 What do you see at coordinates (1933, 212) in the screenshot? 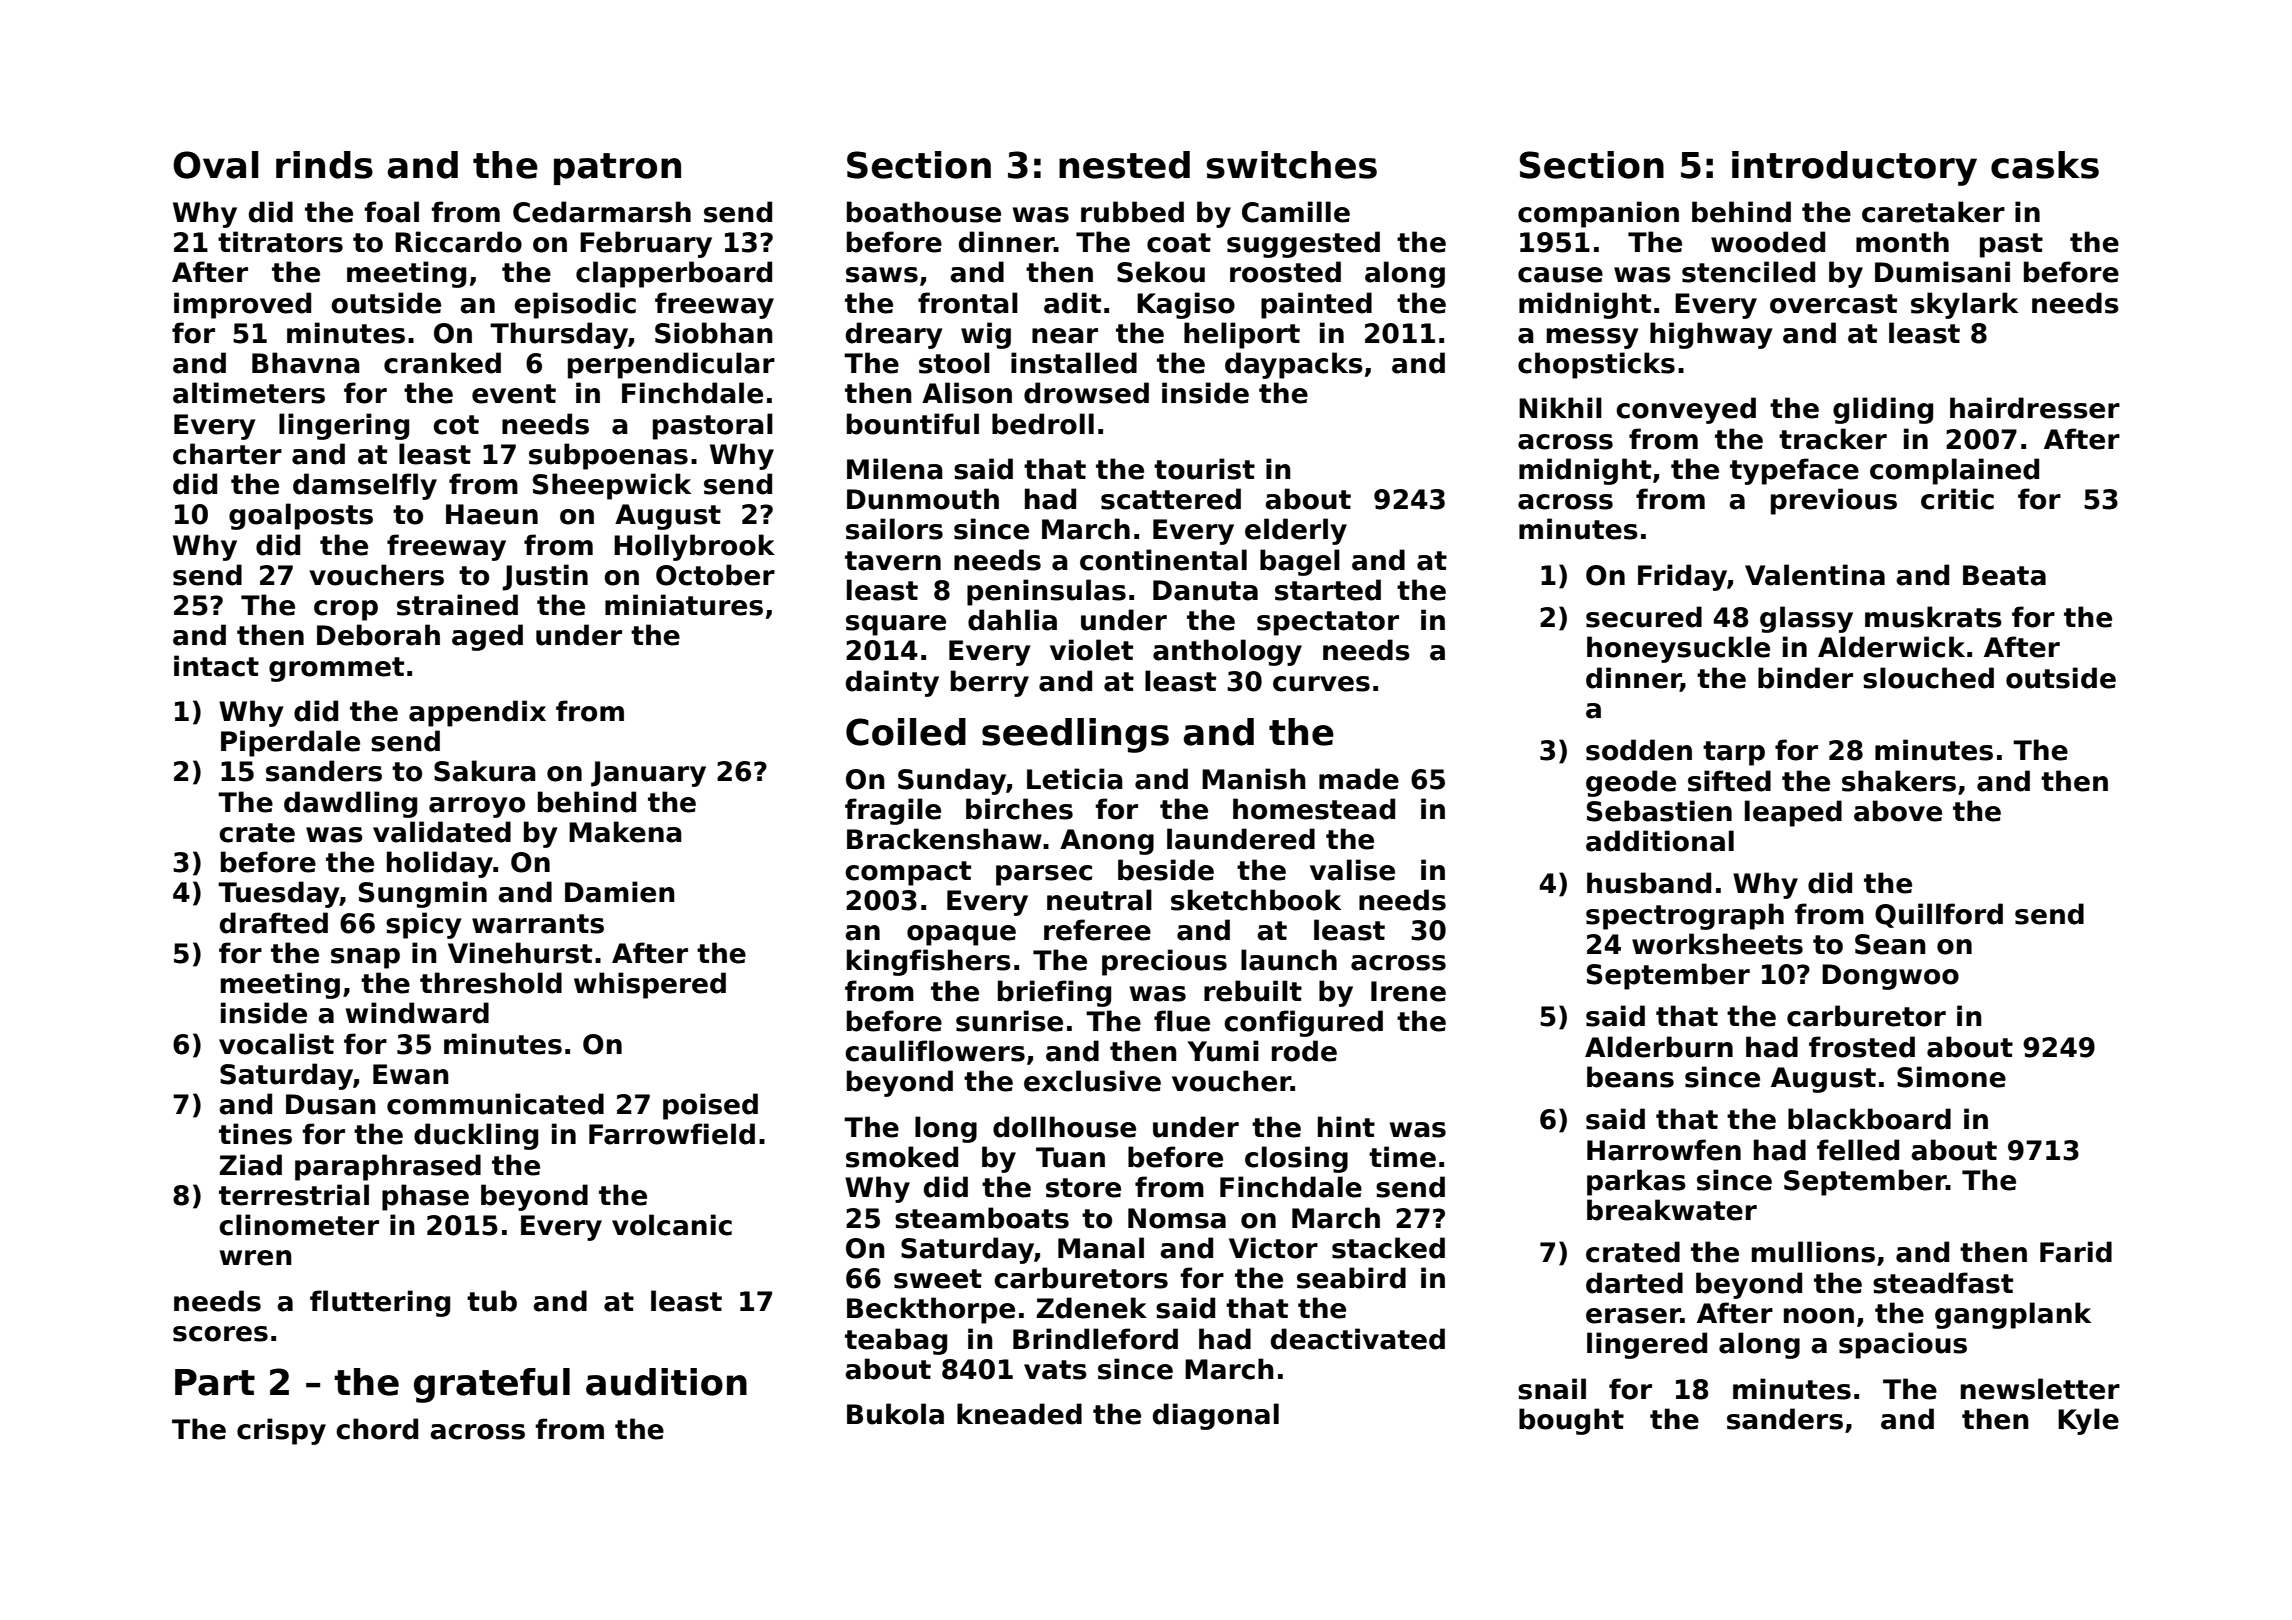
I see `caretaker` at bounding box center [1933, 212].
